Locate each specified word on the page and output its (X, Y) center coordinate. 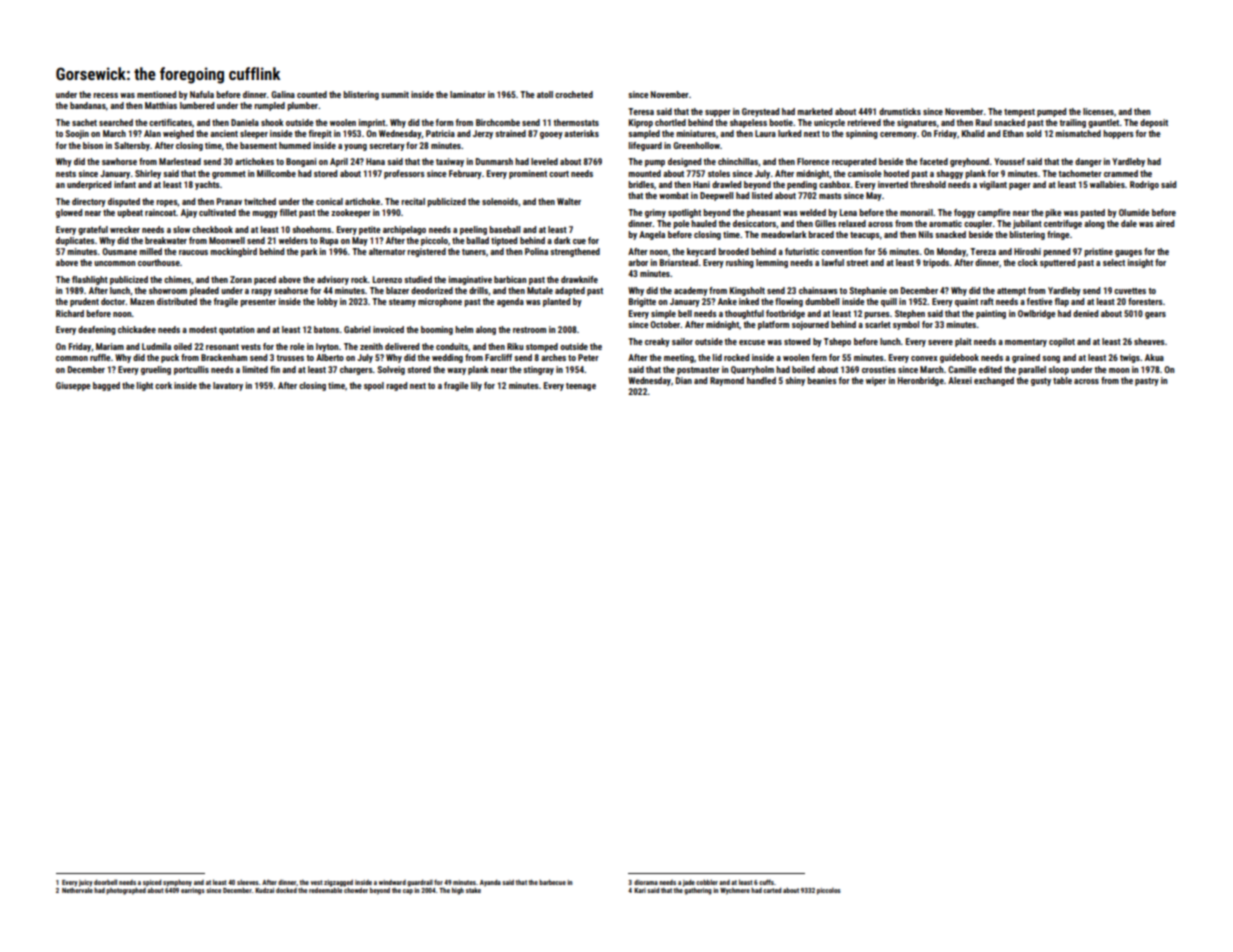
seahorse (291, 290)
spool (374, 386)
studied (418, 279)
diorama (646, 882)
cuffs (766, 882)
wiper (876, 381)
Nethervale (77, 890)
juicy (86, 883)
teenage (581, 387)
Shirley (148, 174)
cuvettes (1130, 291)
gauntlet (1104, 123)
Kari (640, 890)
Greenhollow (696, 145)
